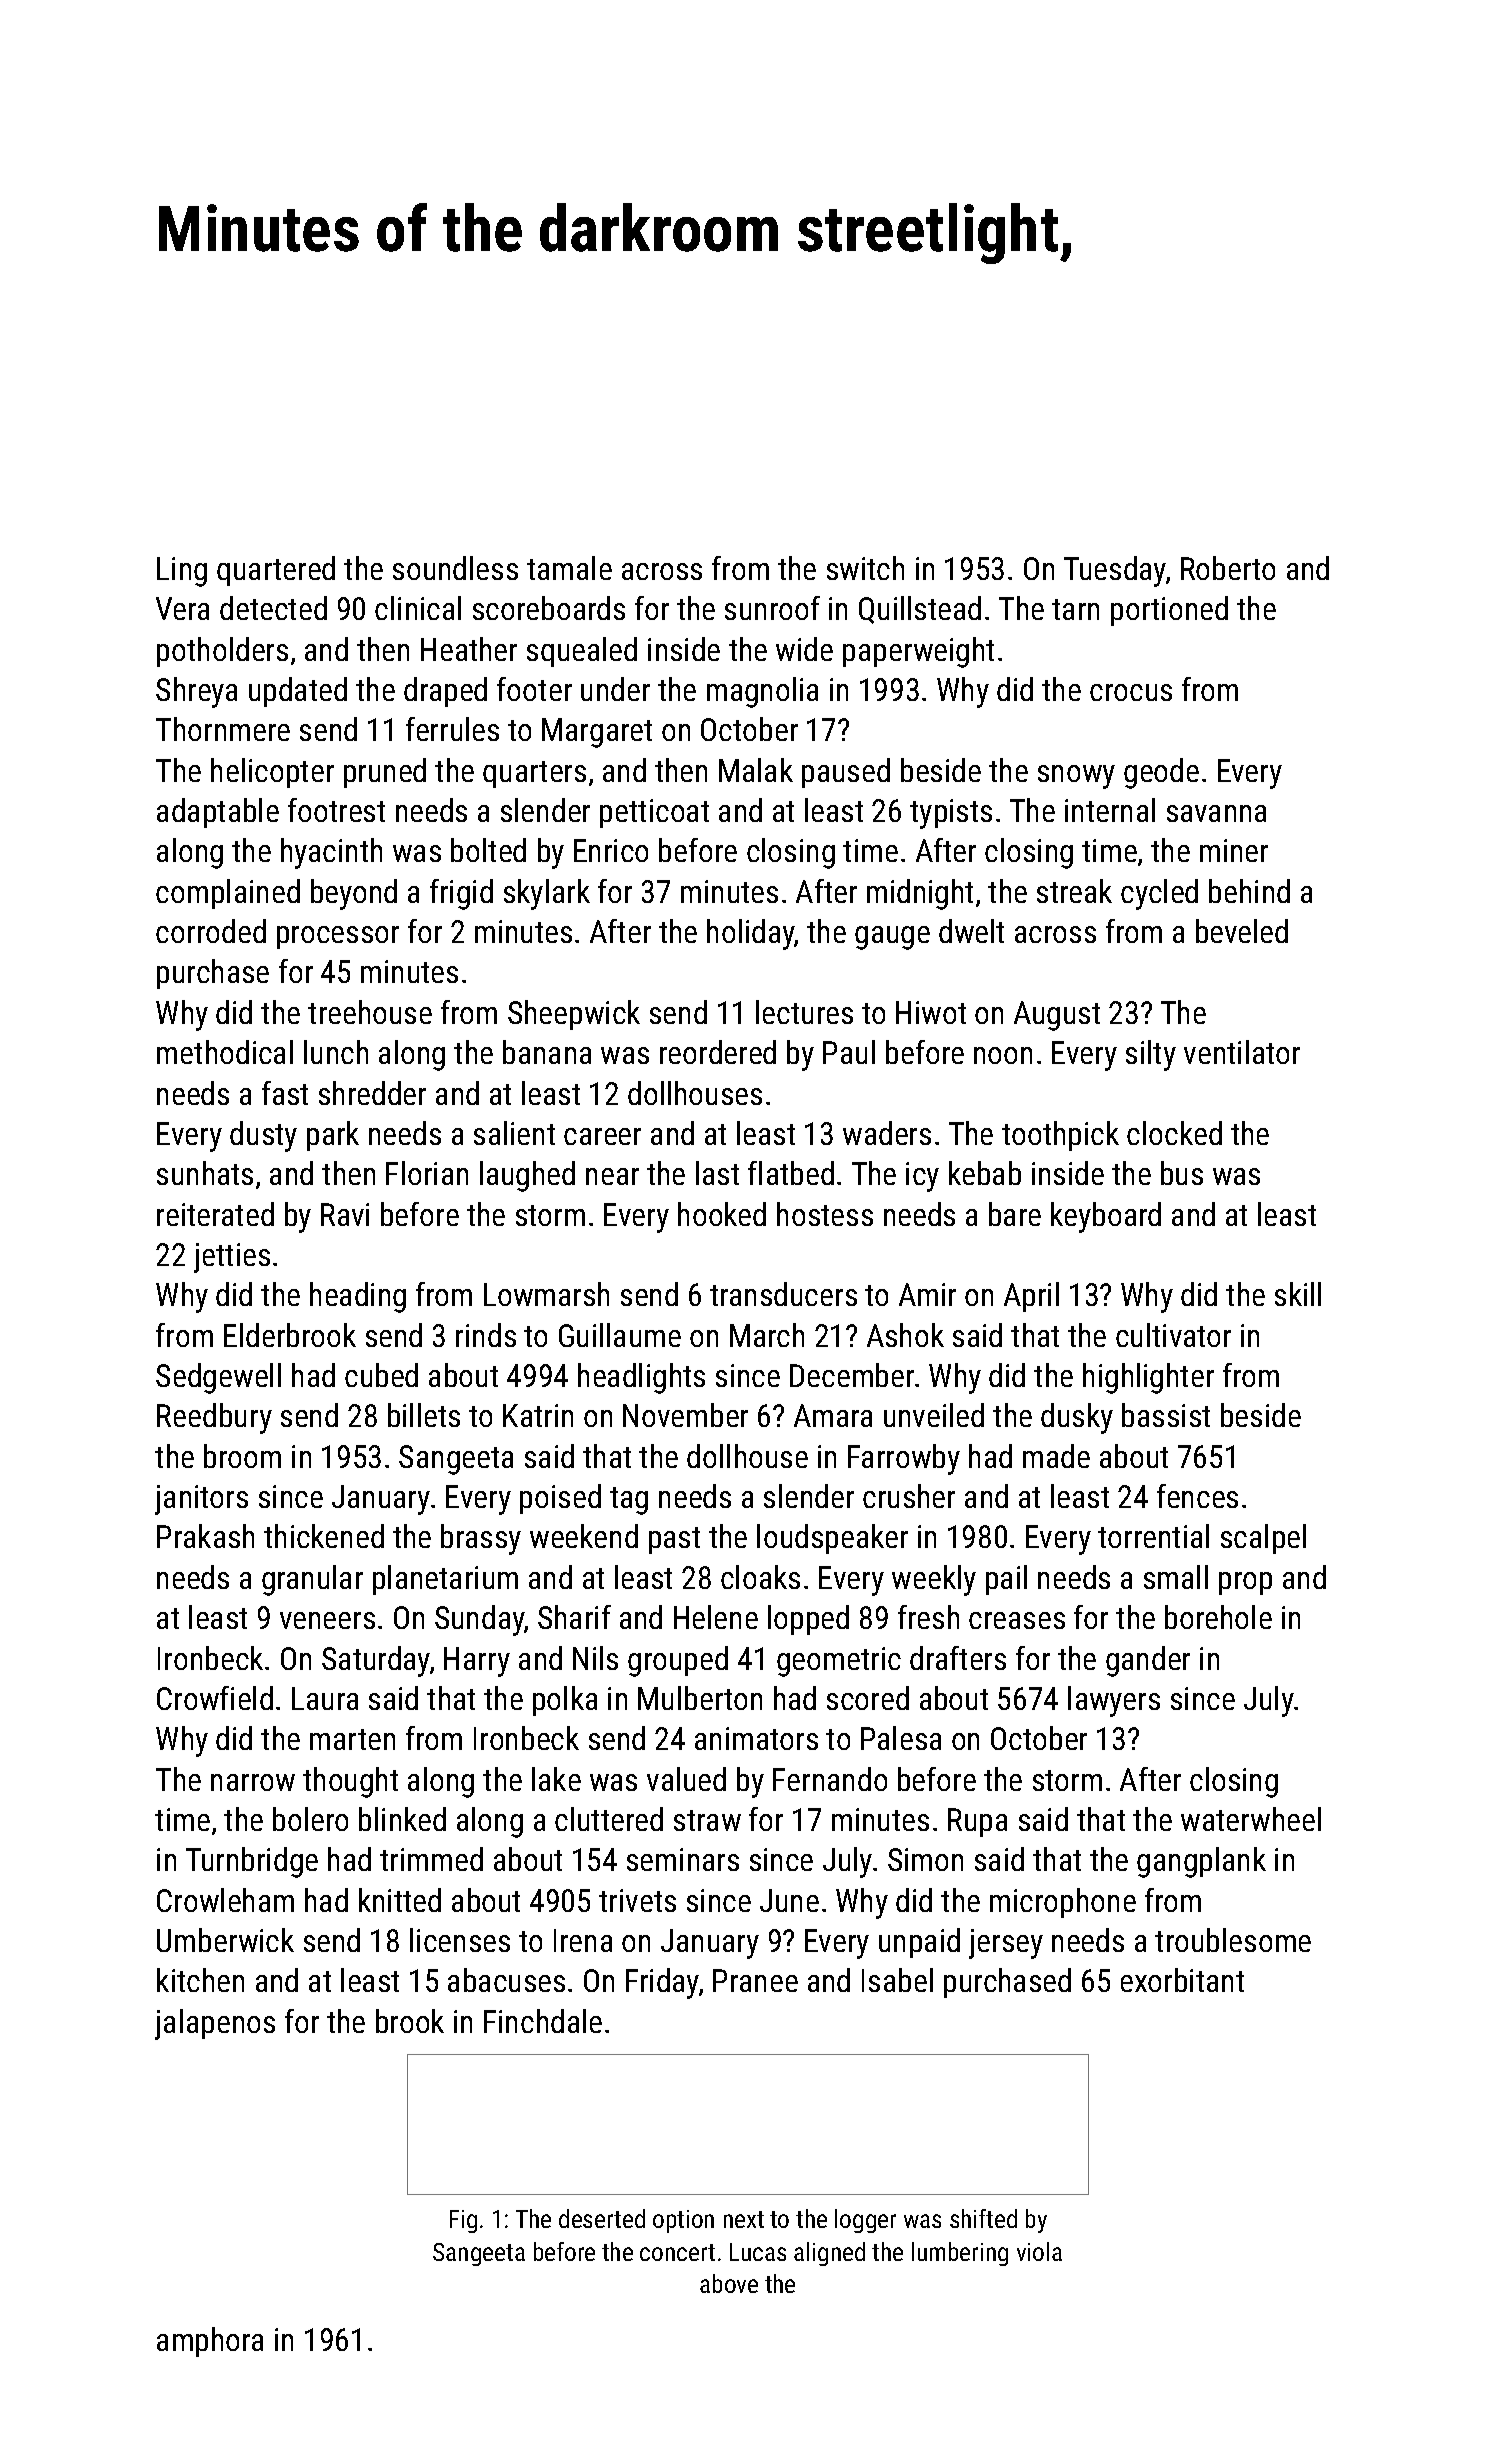 This document has width=1496, height=2464. I want to click on soundless, so click(455, 568).
